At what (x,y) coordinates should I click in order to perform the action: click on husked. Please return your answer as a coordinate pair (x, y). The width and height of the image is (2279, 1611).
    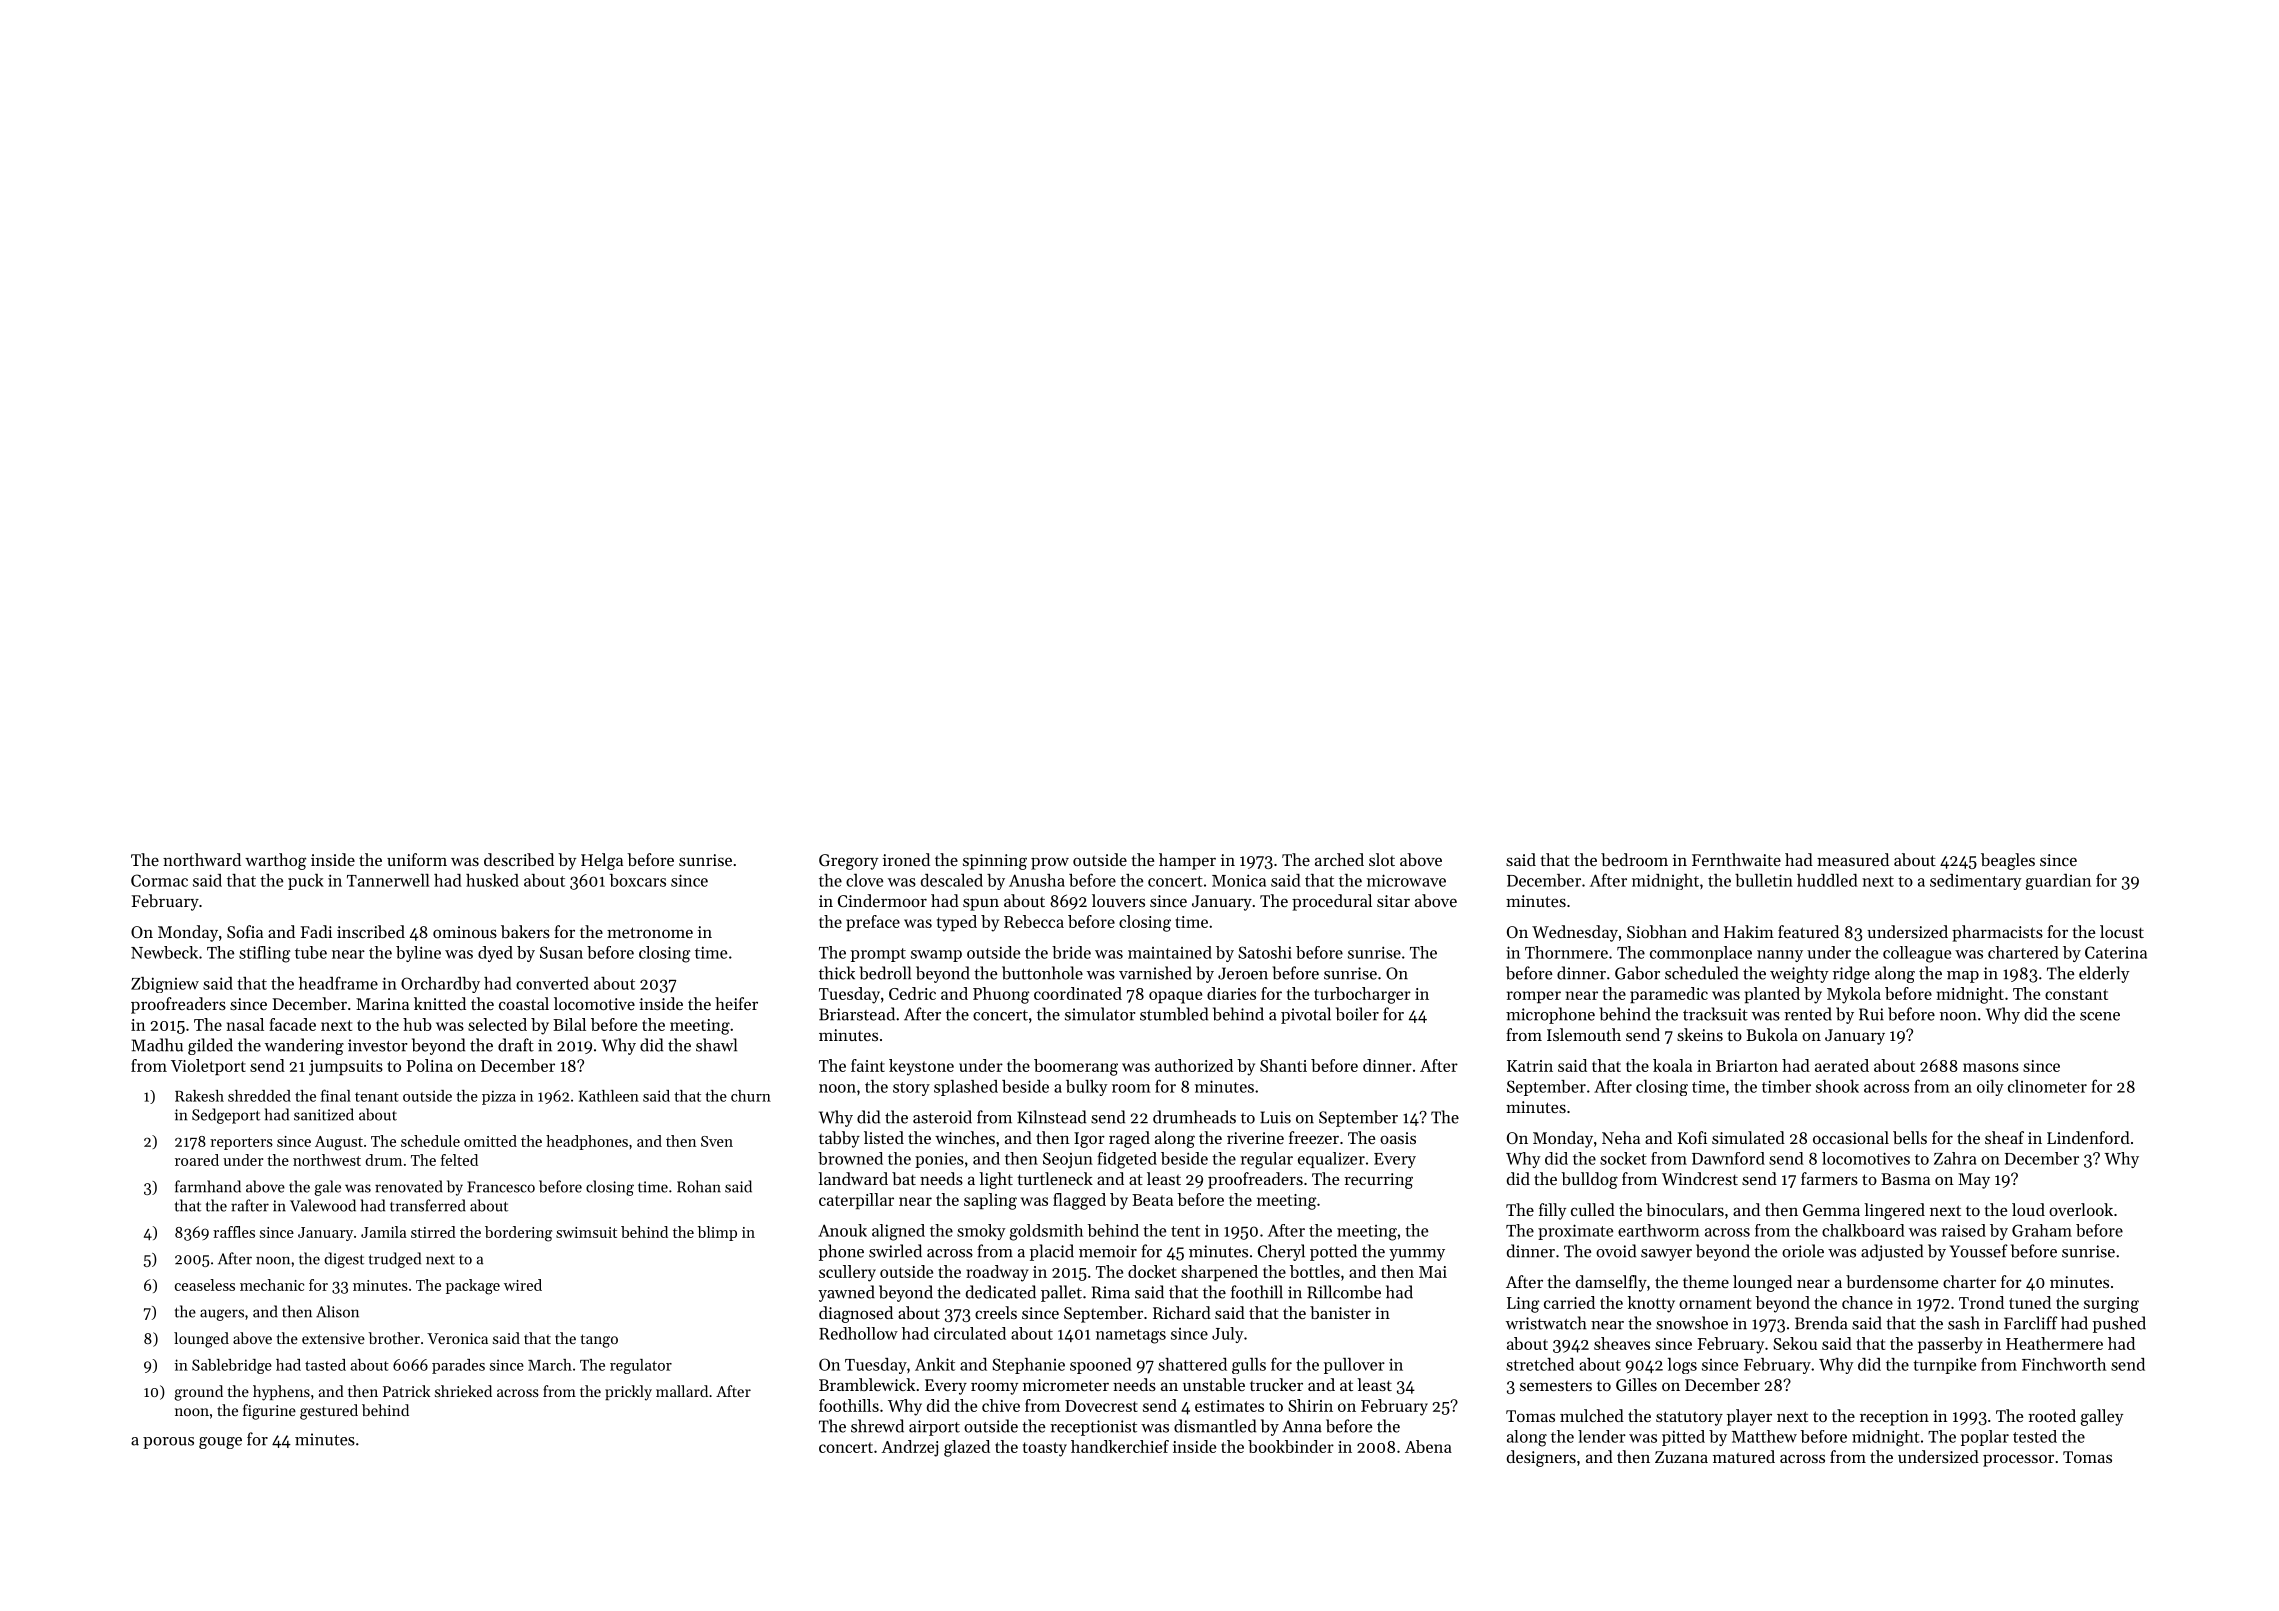
    Looking at the image, I should click on (492, 880).
